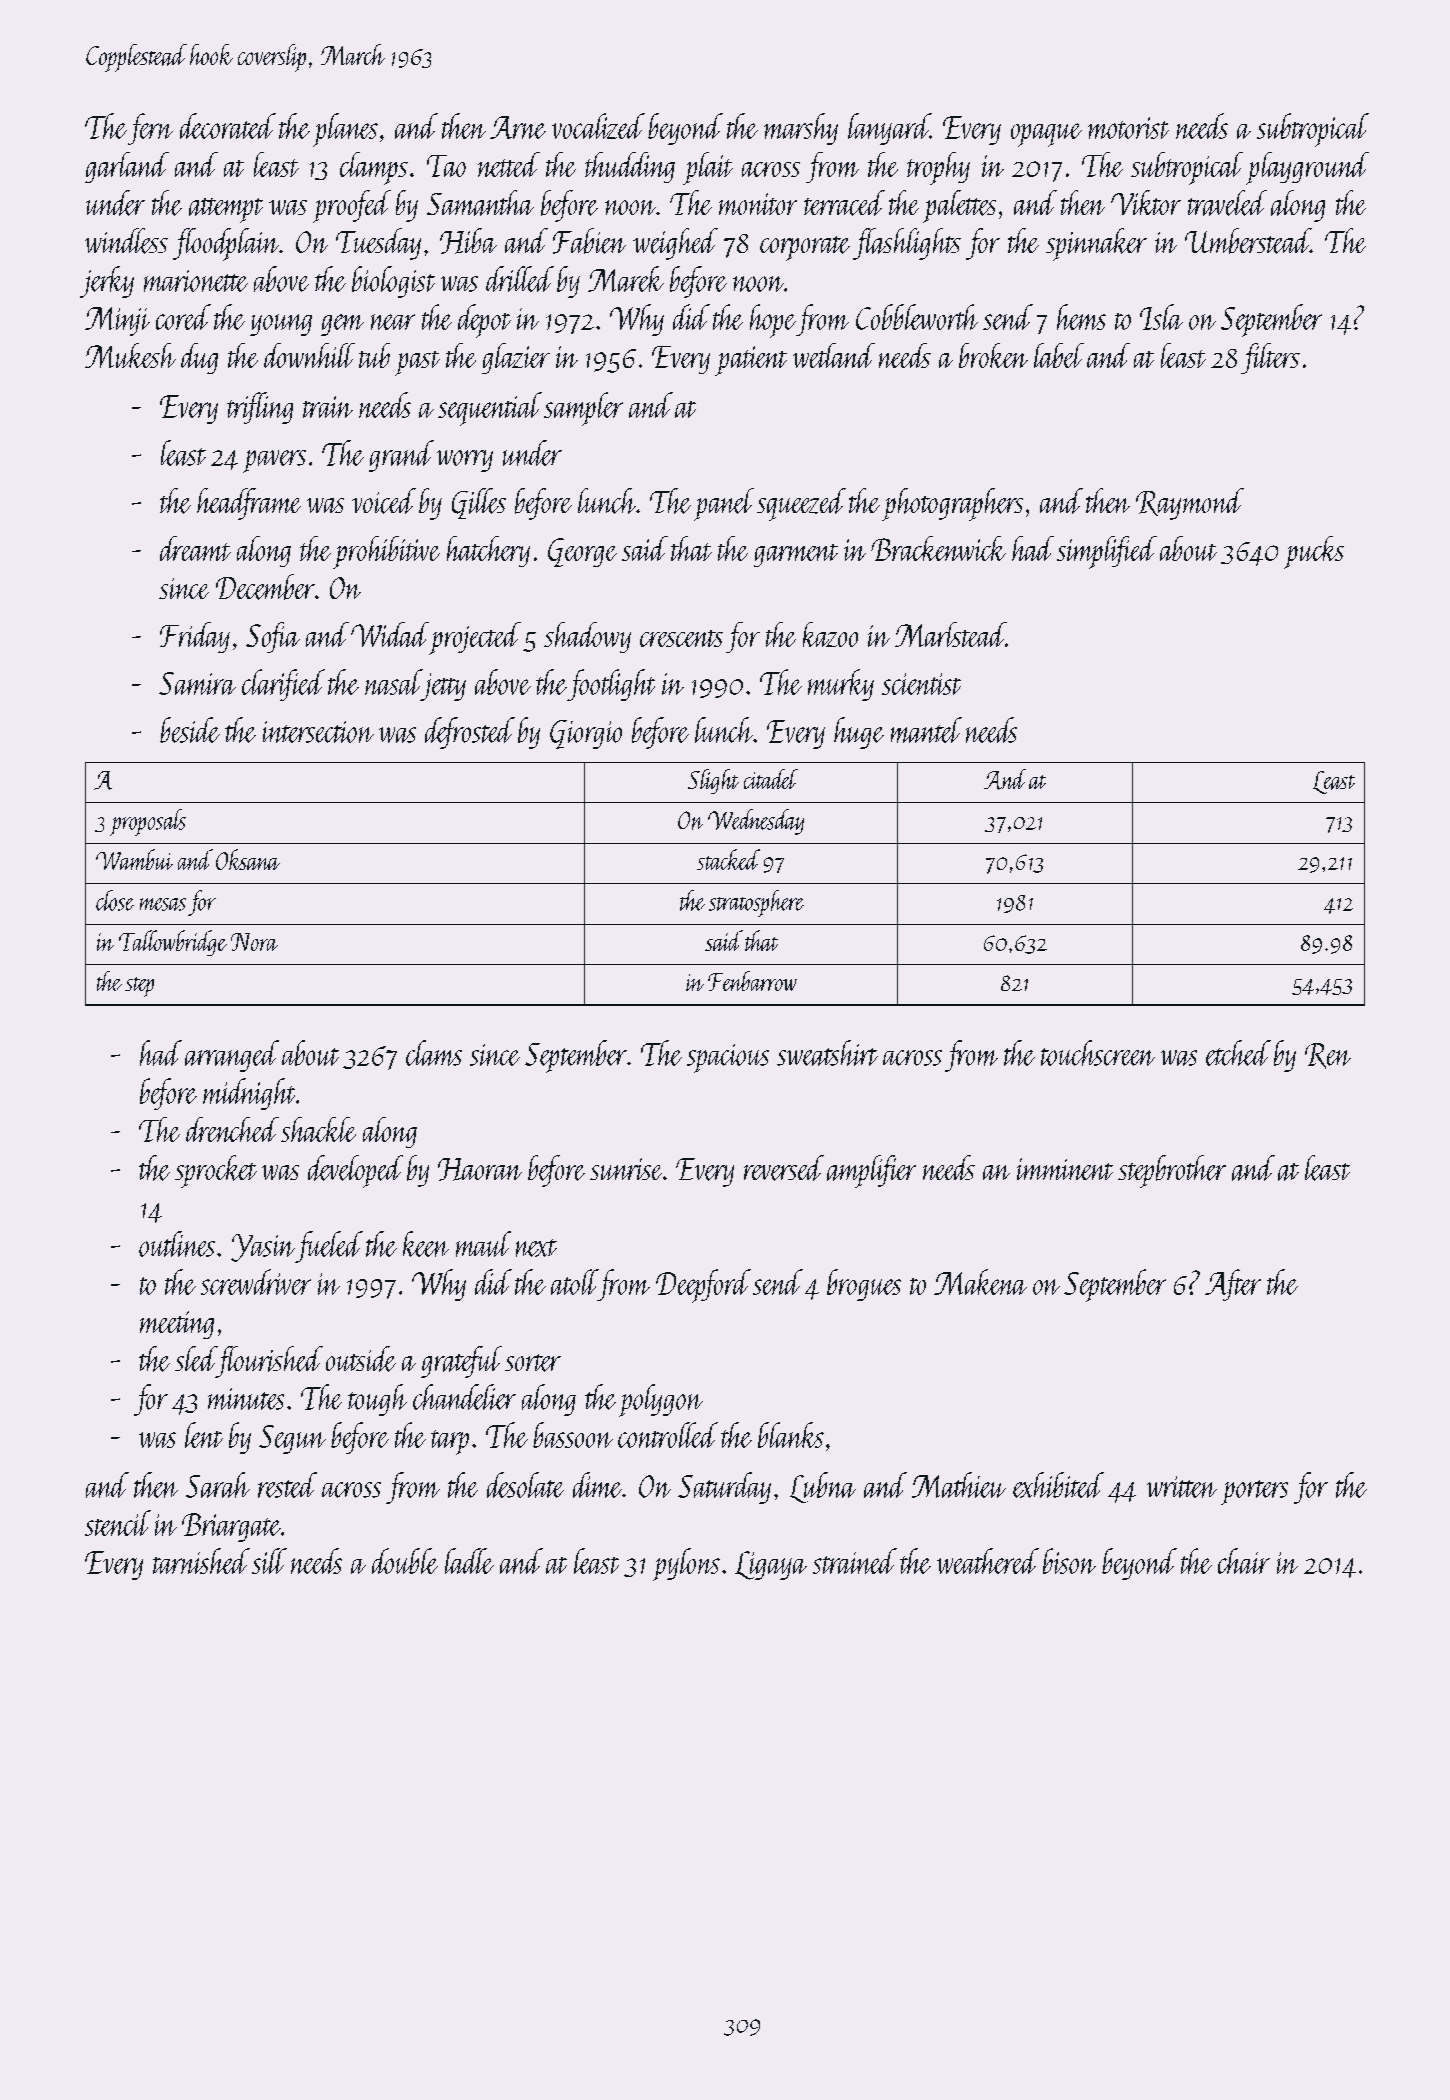 This screenshot has width=1450, height=2100. I want to click on monitor, so click(758, 204).
